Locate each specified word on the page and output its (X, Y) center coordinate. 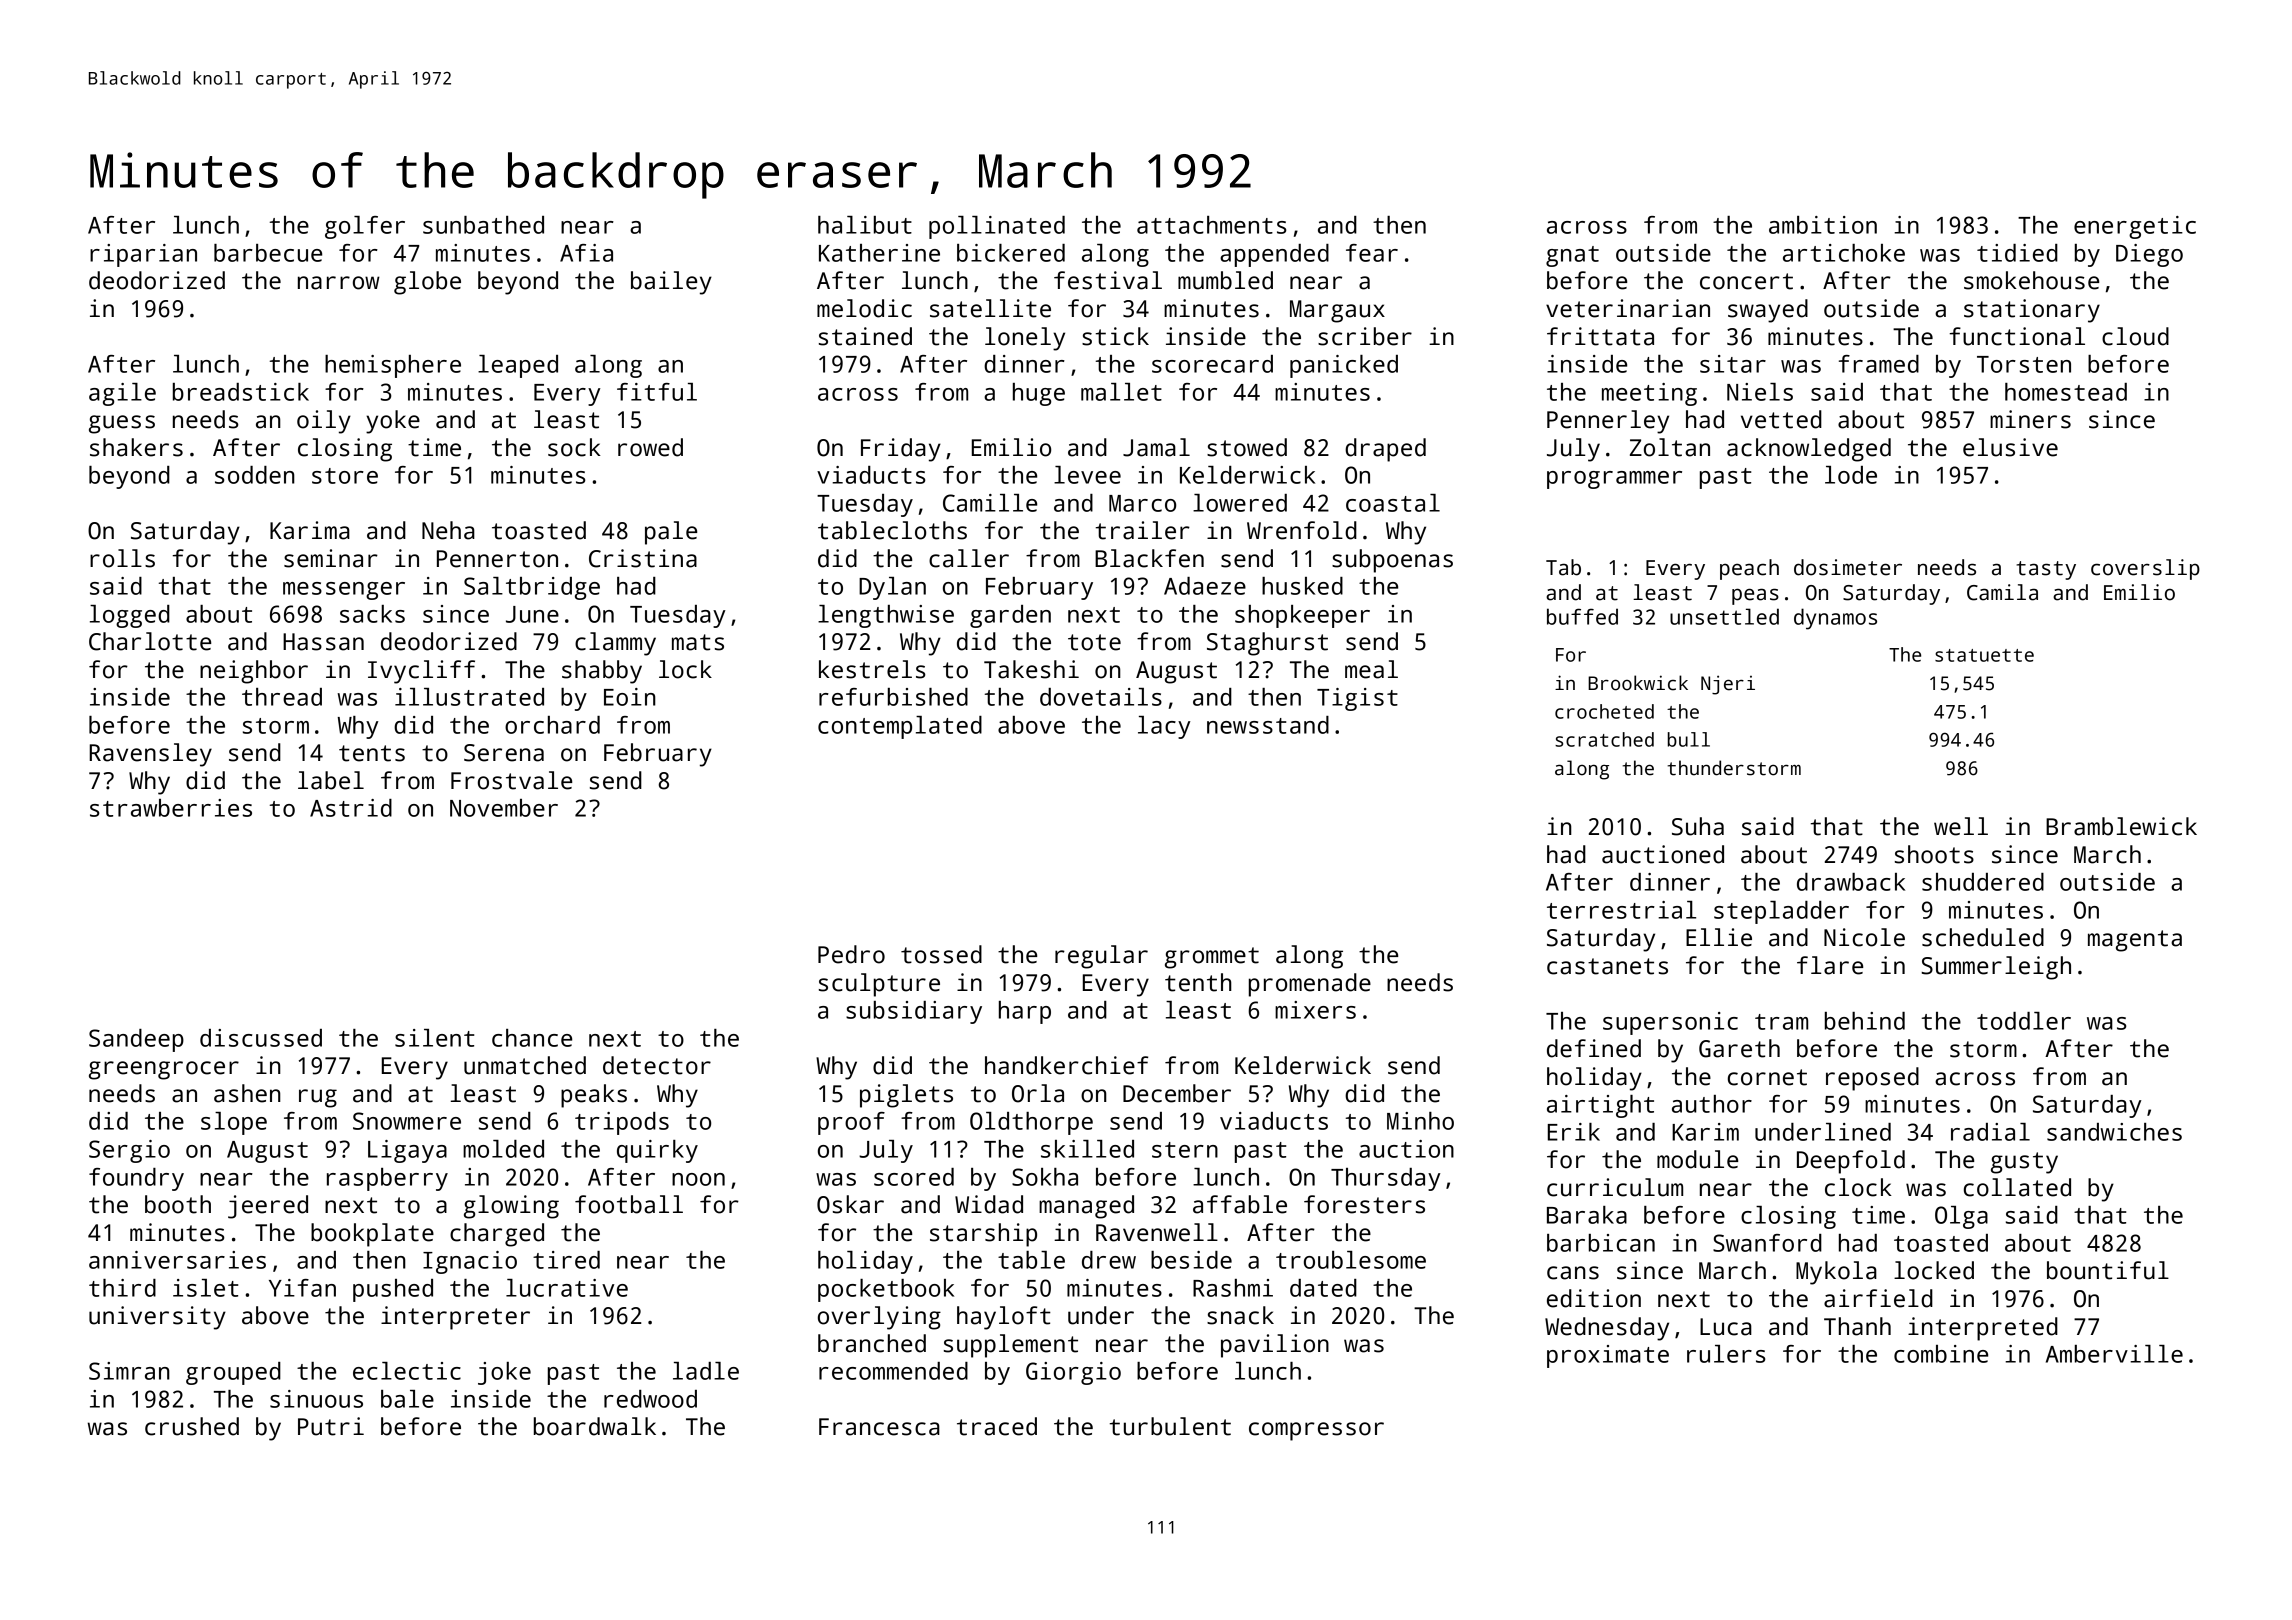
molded (503, 1149)
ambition (1823, 225)
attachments (1212, 225)
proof (851, 1123)
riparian (143, 255)
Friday (901, 450)
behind (1865, 1021)
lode (1851, 475)
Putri (331, 1426)
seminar (331, 558)
